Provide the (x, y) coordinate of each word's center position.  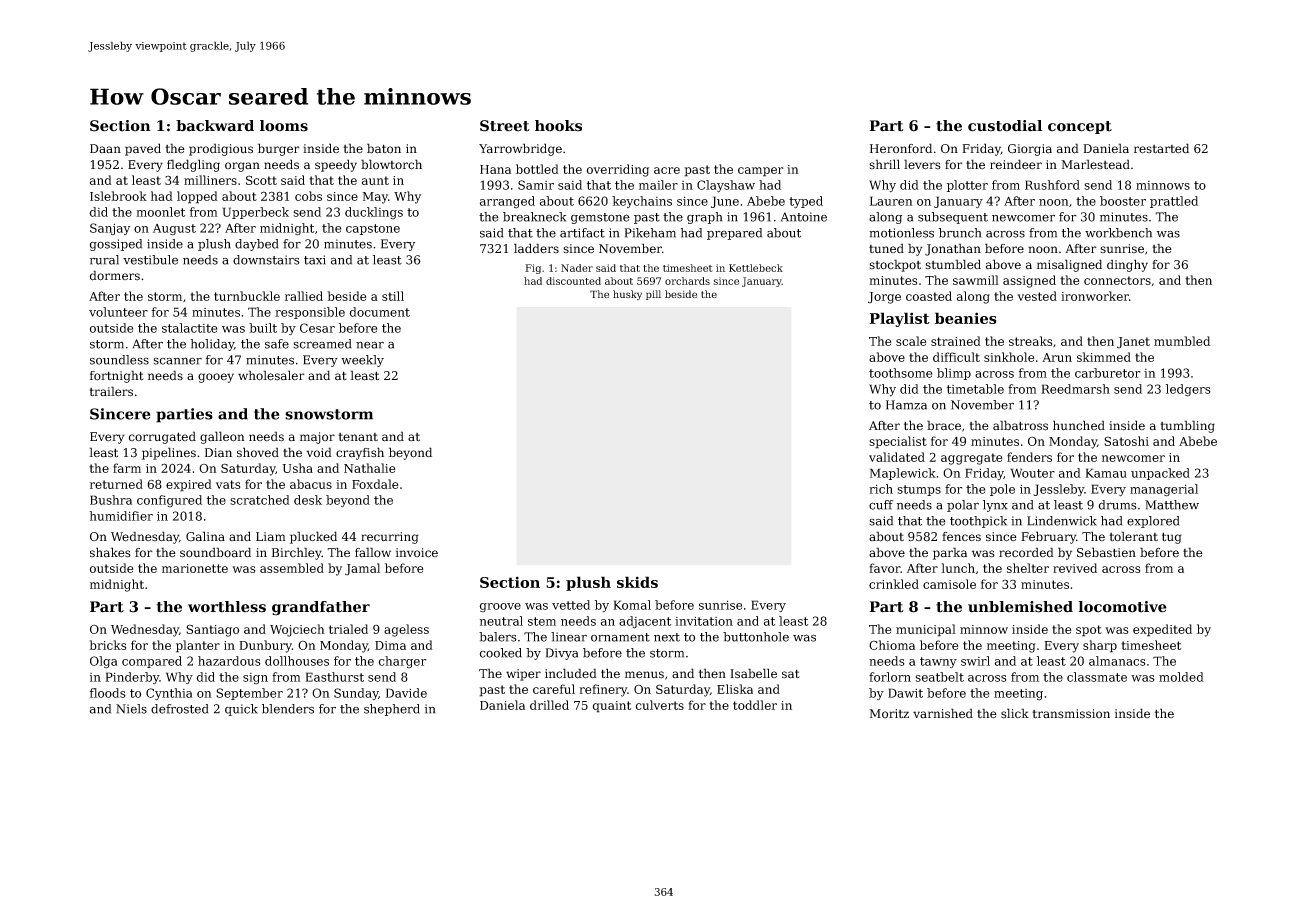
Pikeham (650, 233)
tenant (358, 437)
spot (1089, 631)
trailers (111, 391)
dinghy (1127, 265)
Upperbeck (256, 213)
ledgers (1188, 390)
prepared (734, 234)
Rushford (1052, 185)
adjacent (645, 622)
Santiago (212, 630)
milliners (210, 180)
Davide (406, 693)
